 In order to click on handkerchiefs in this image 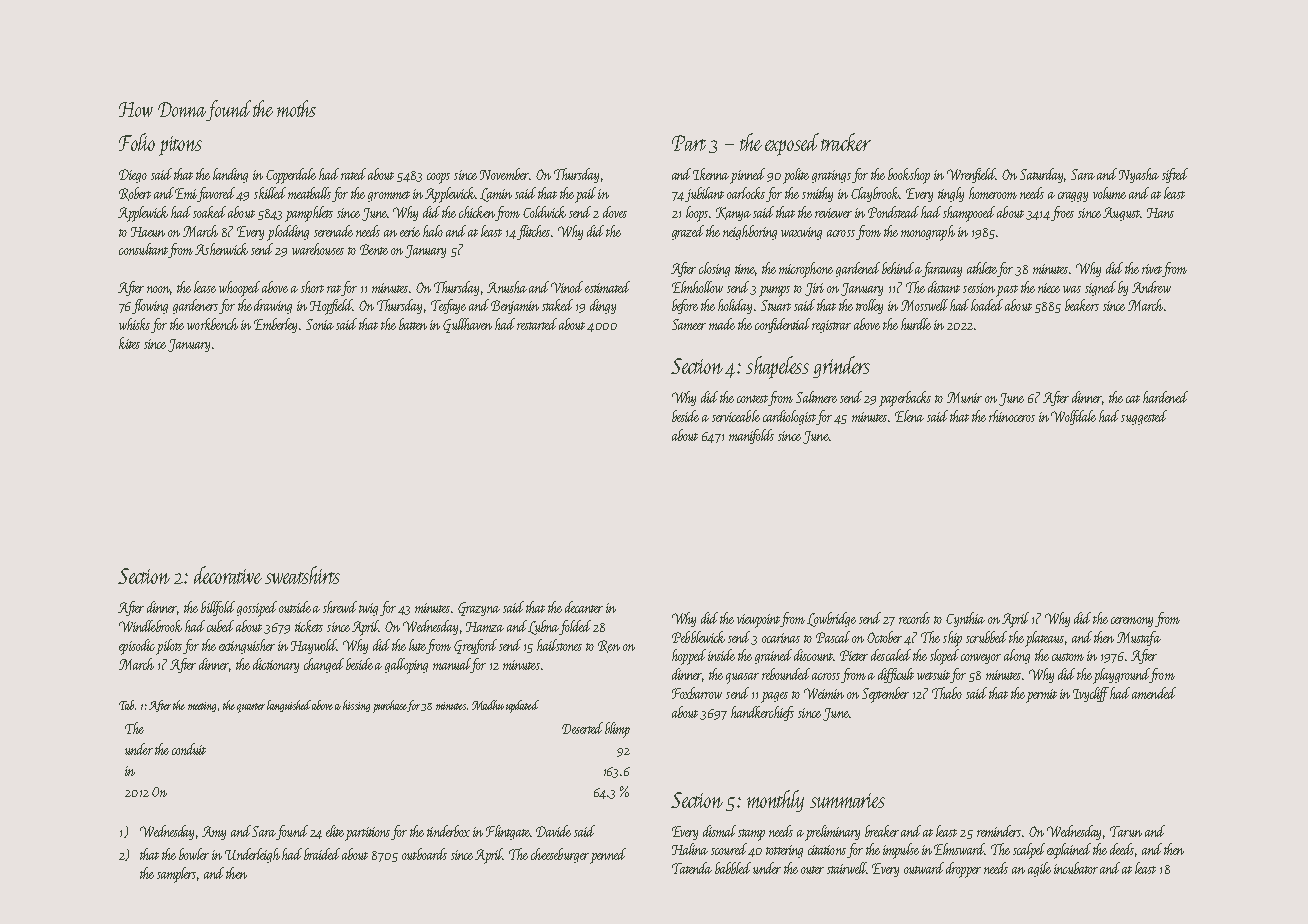, I will do `click(762, 713)`.
